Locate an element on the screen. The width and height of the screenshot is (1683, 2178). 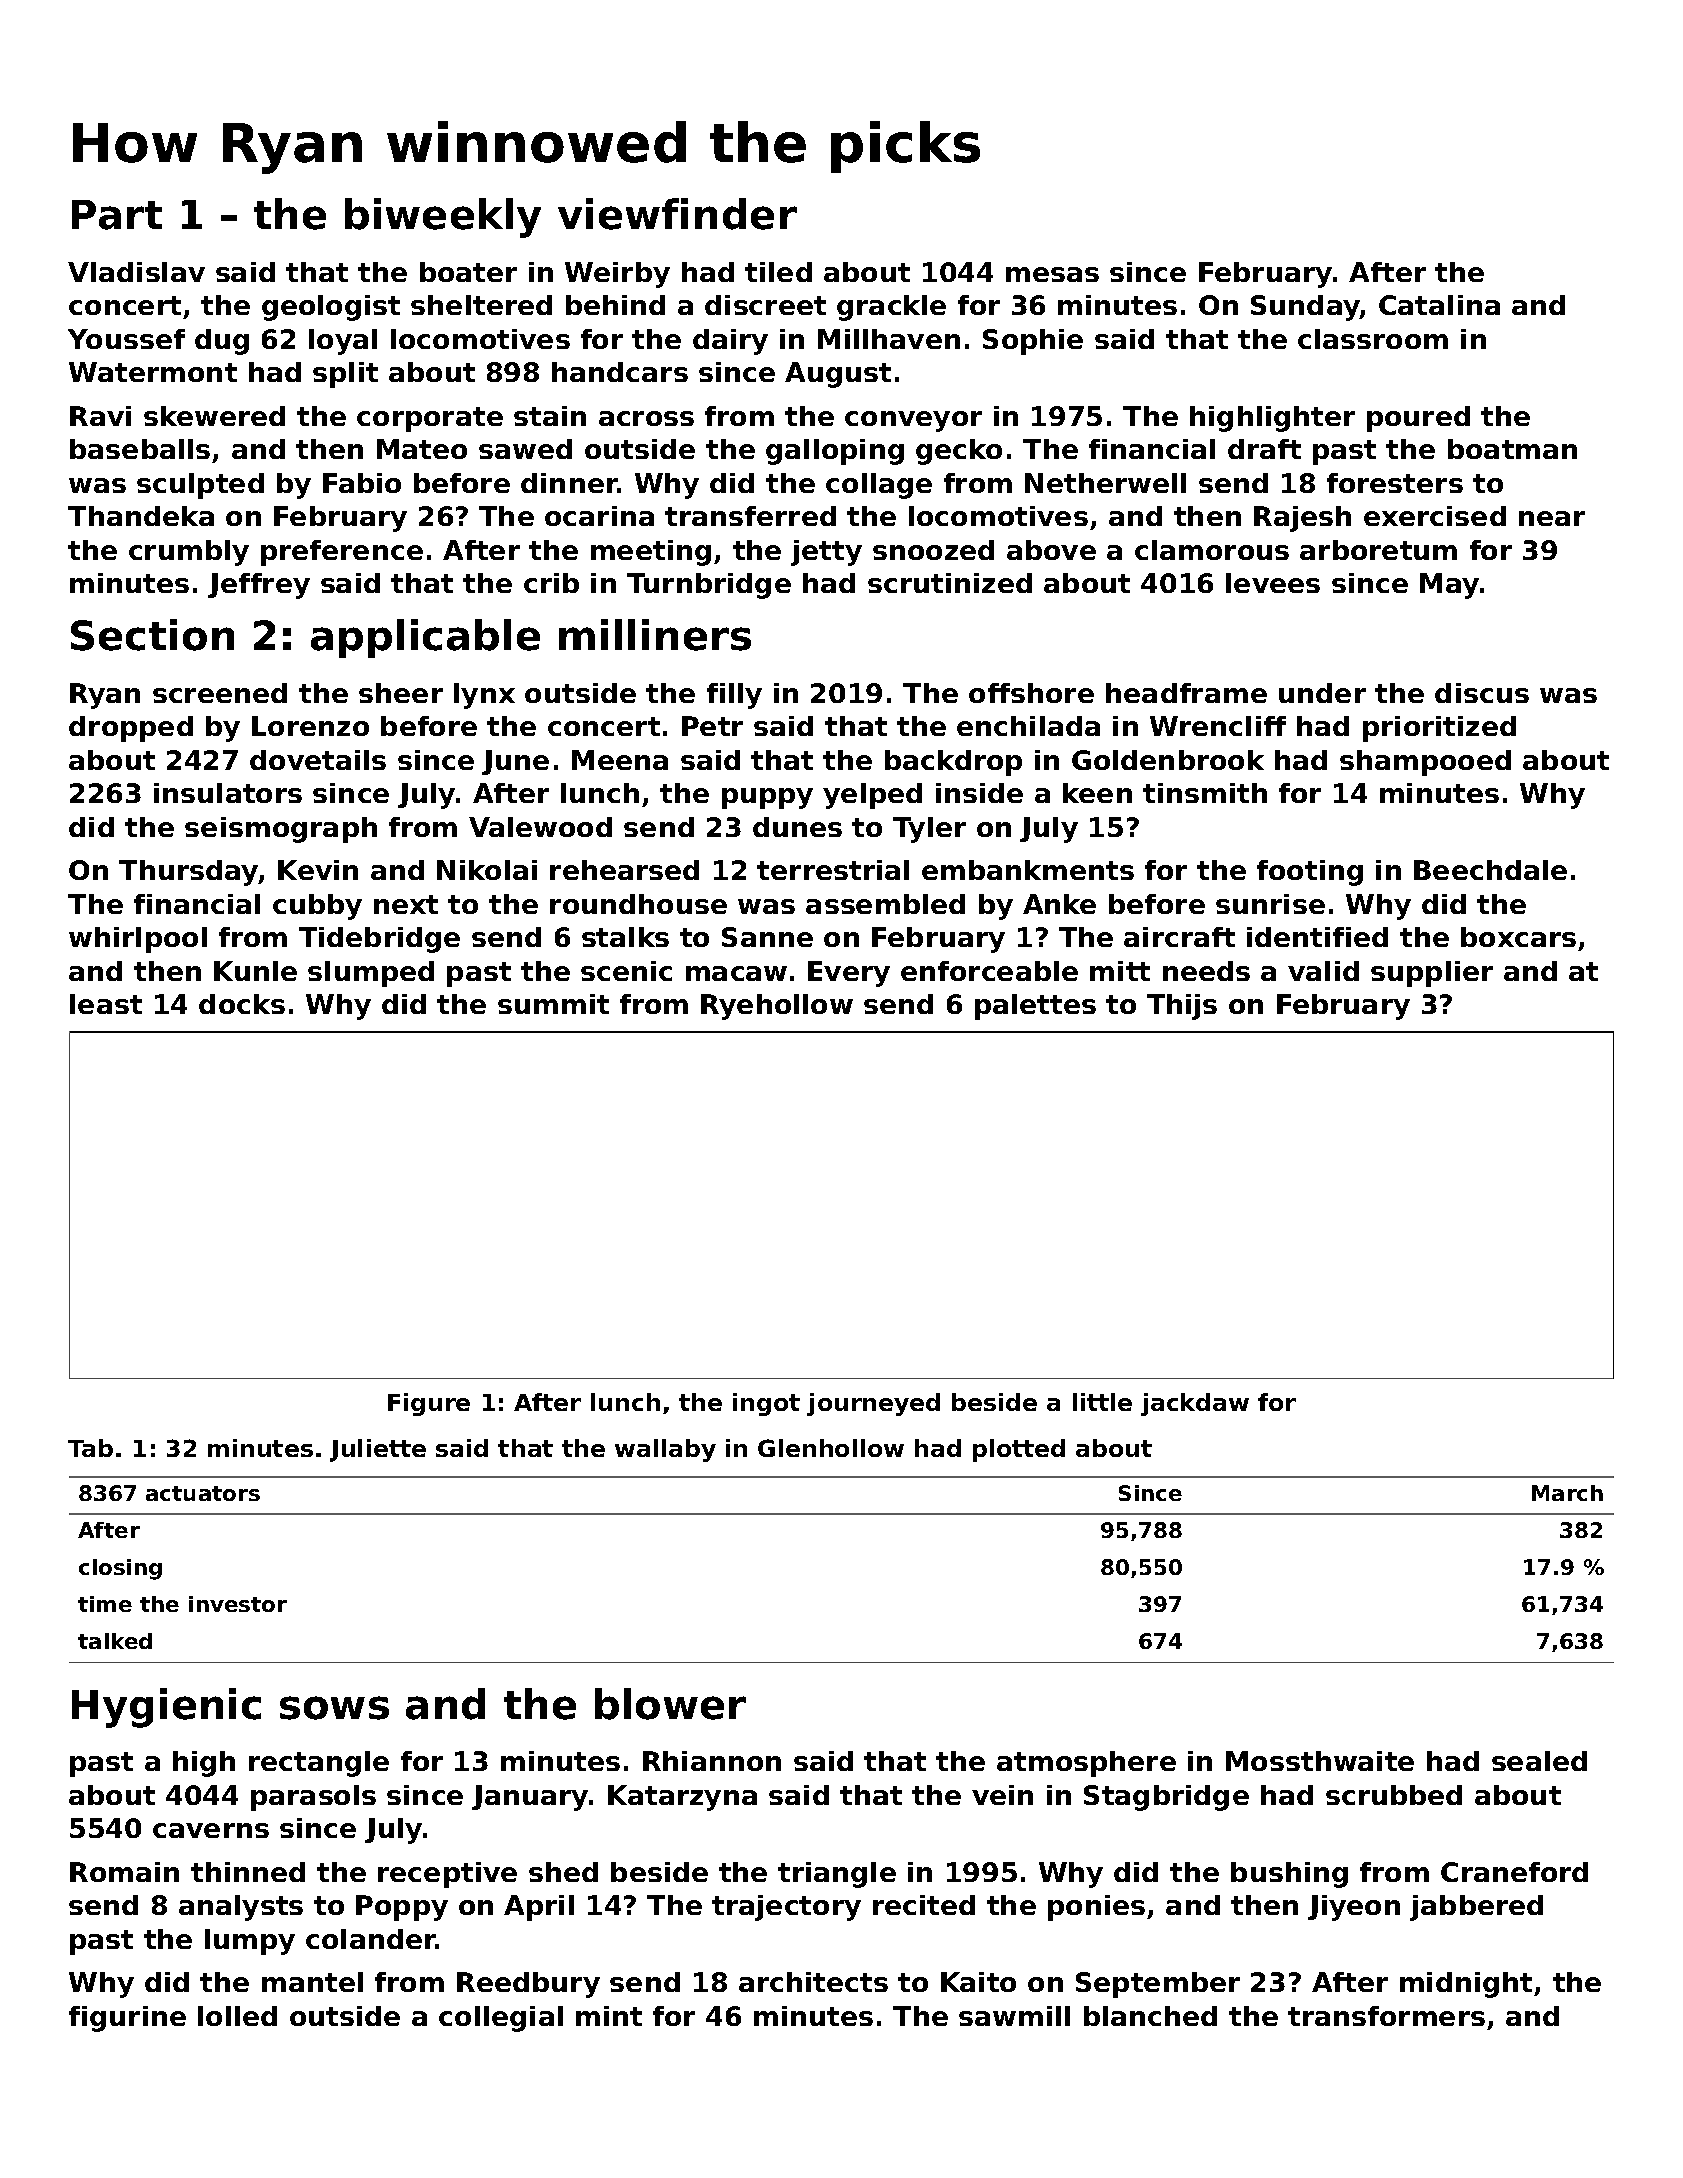
mesas is located at coordinates (1052, 274).
